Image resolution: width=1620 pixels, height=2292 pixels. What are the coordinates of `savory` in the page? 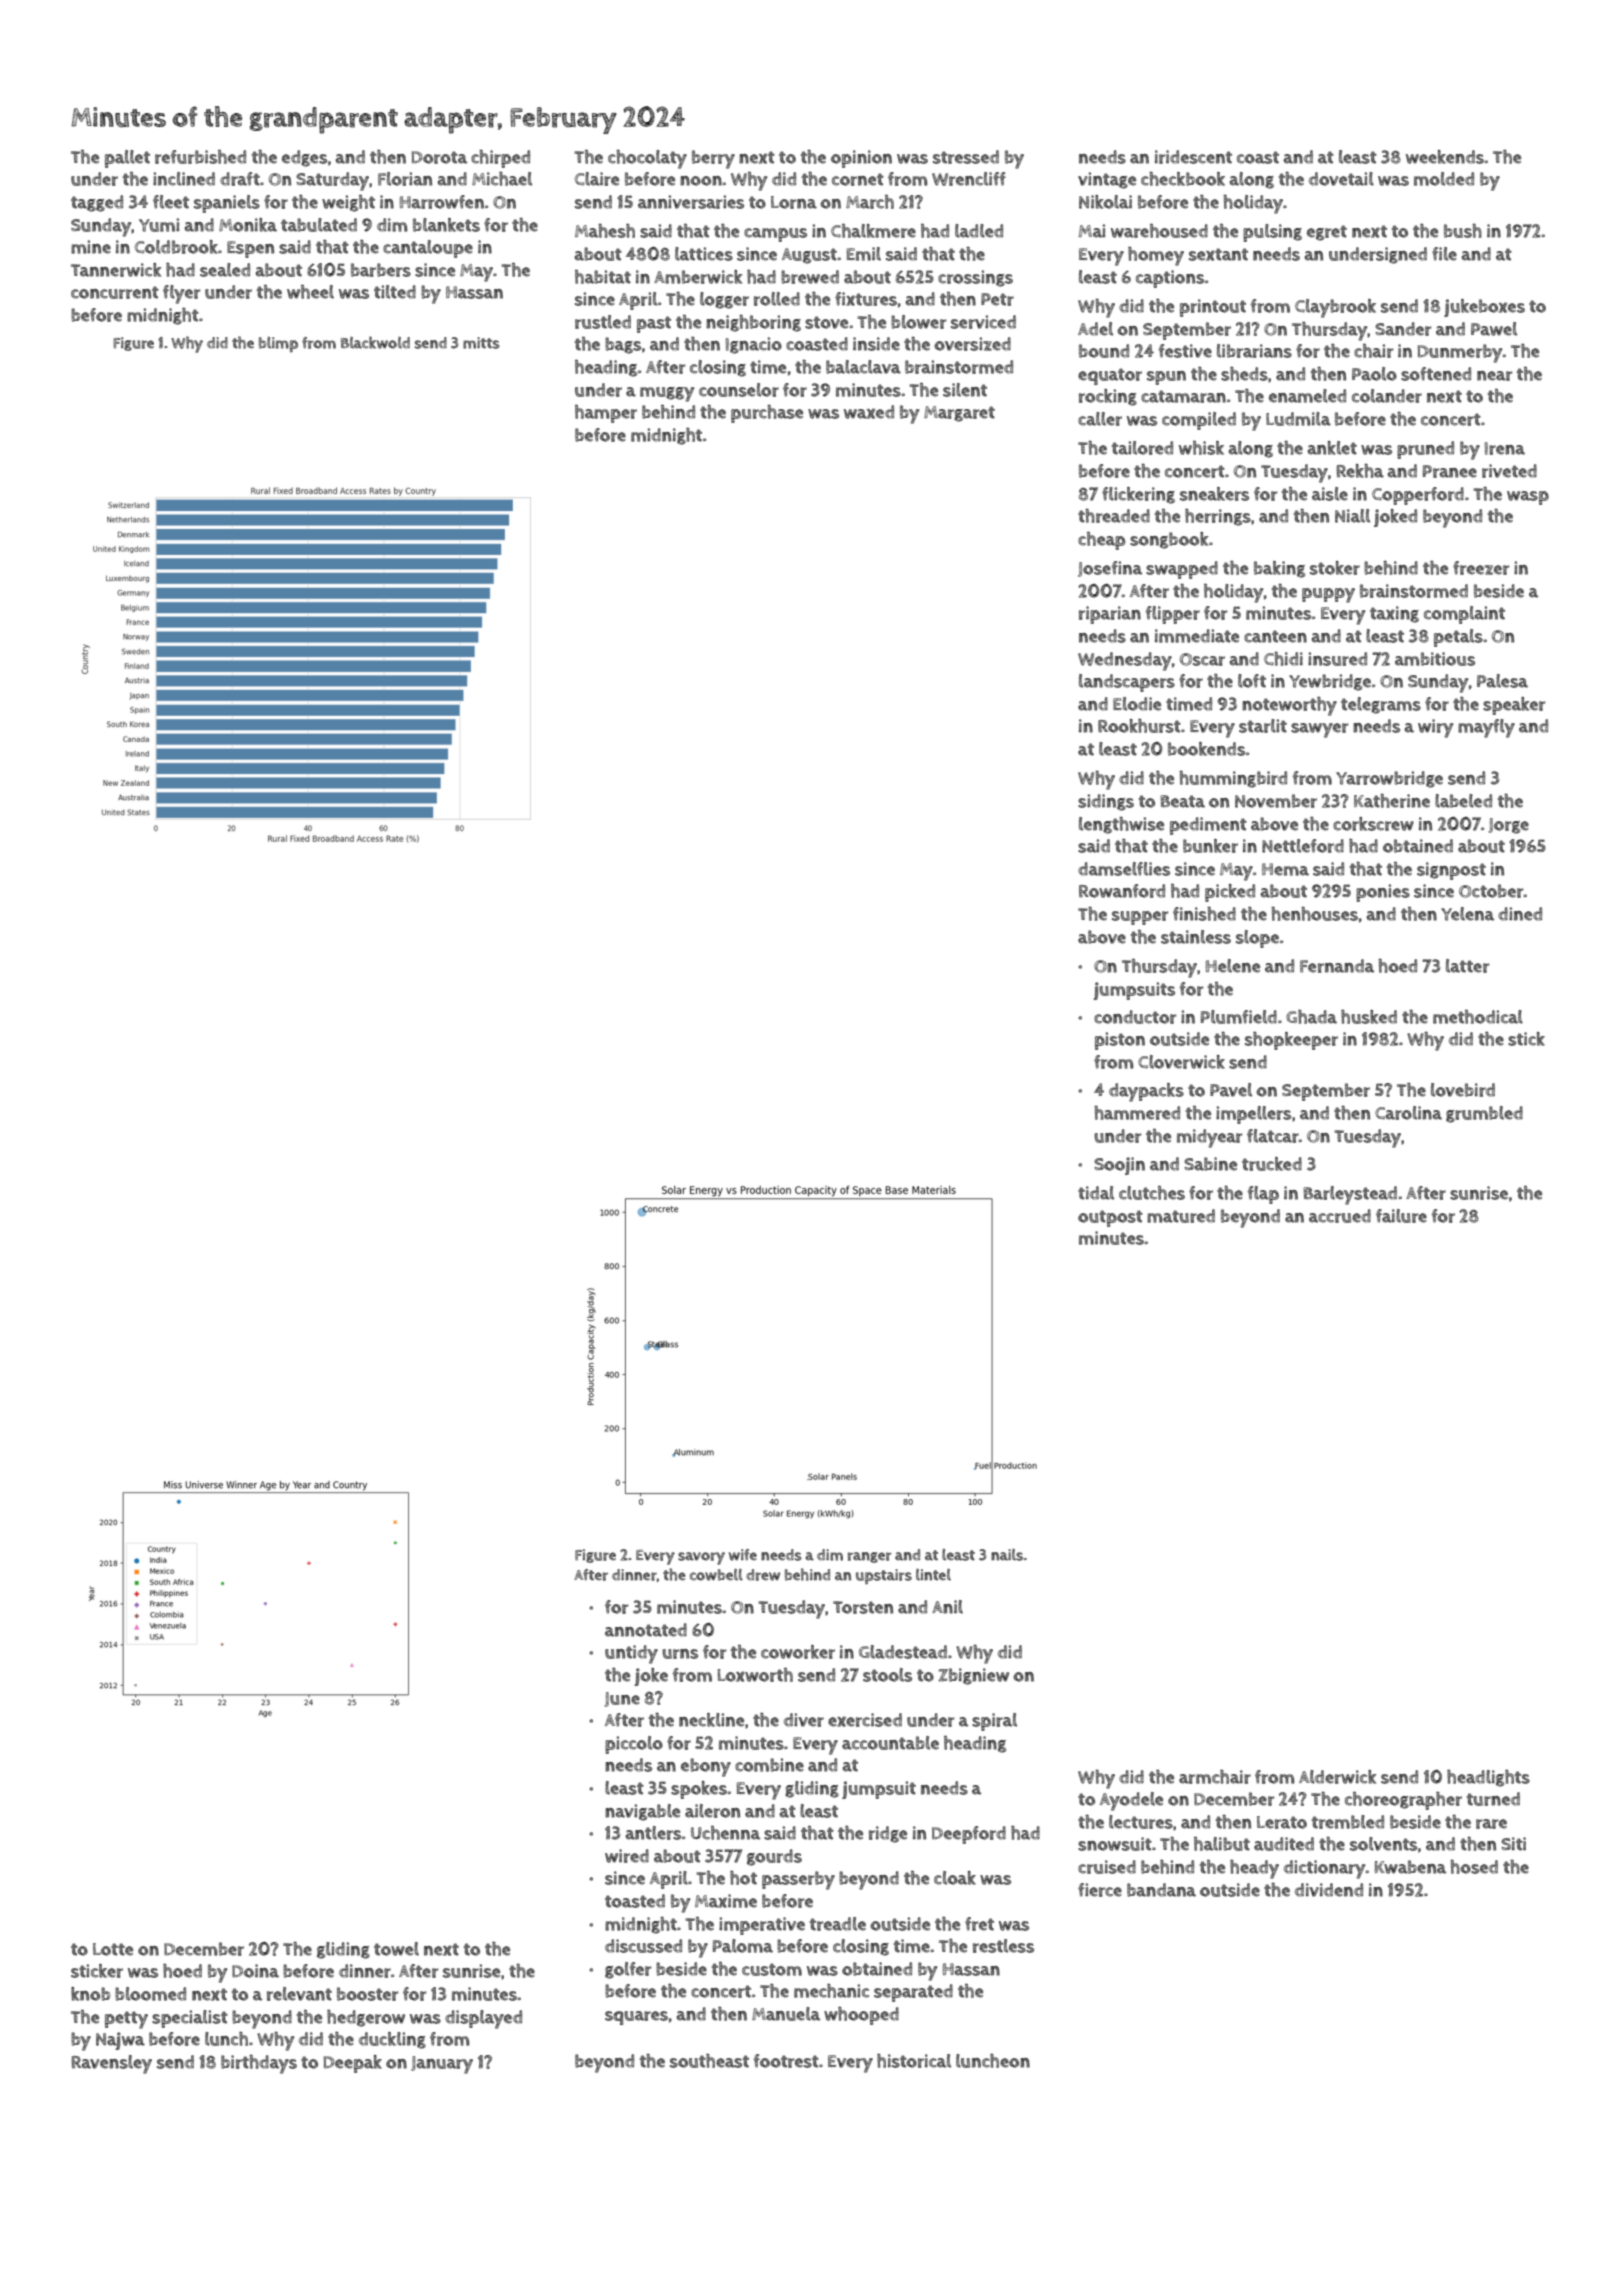 It's located at (701, 1558).
